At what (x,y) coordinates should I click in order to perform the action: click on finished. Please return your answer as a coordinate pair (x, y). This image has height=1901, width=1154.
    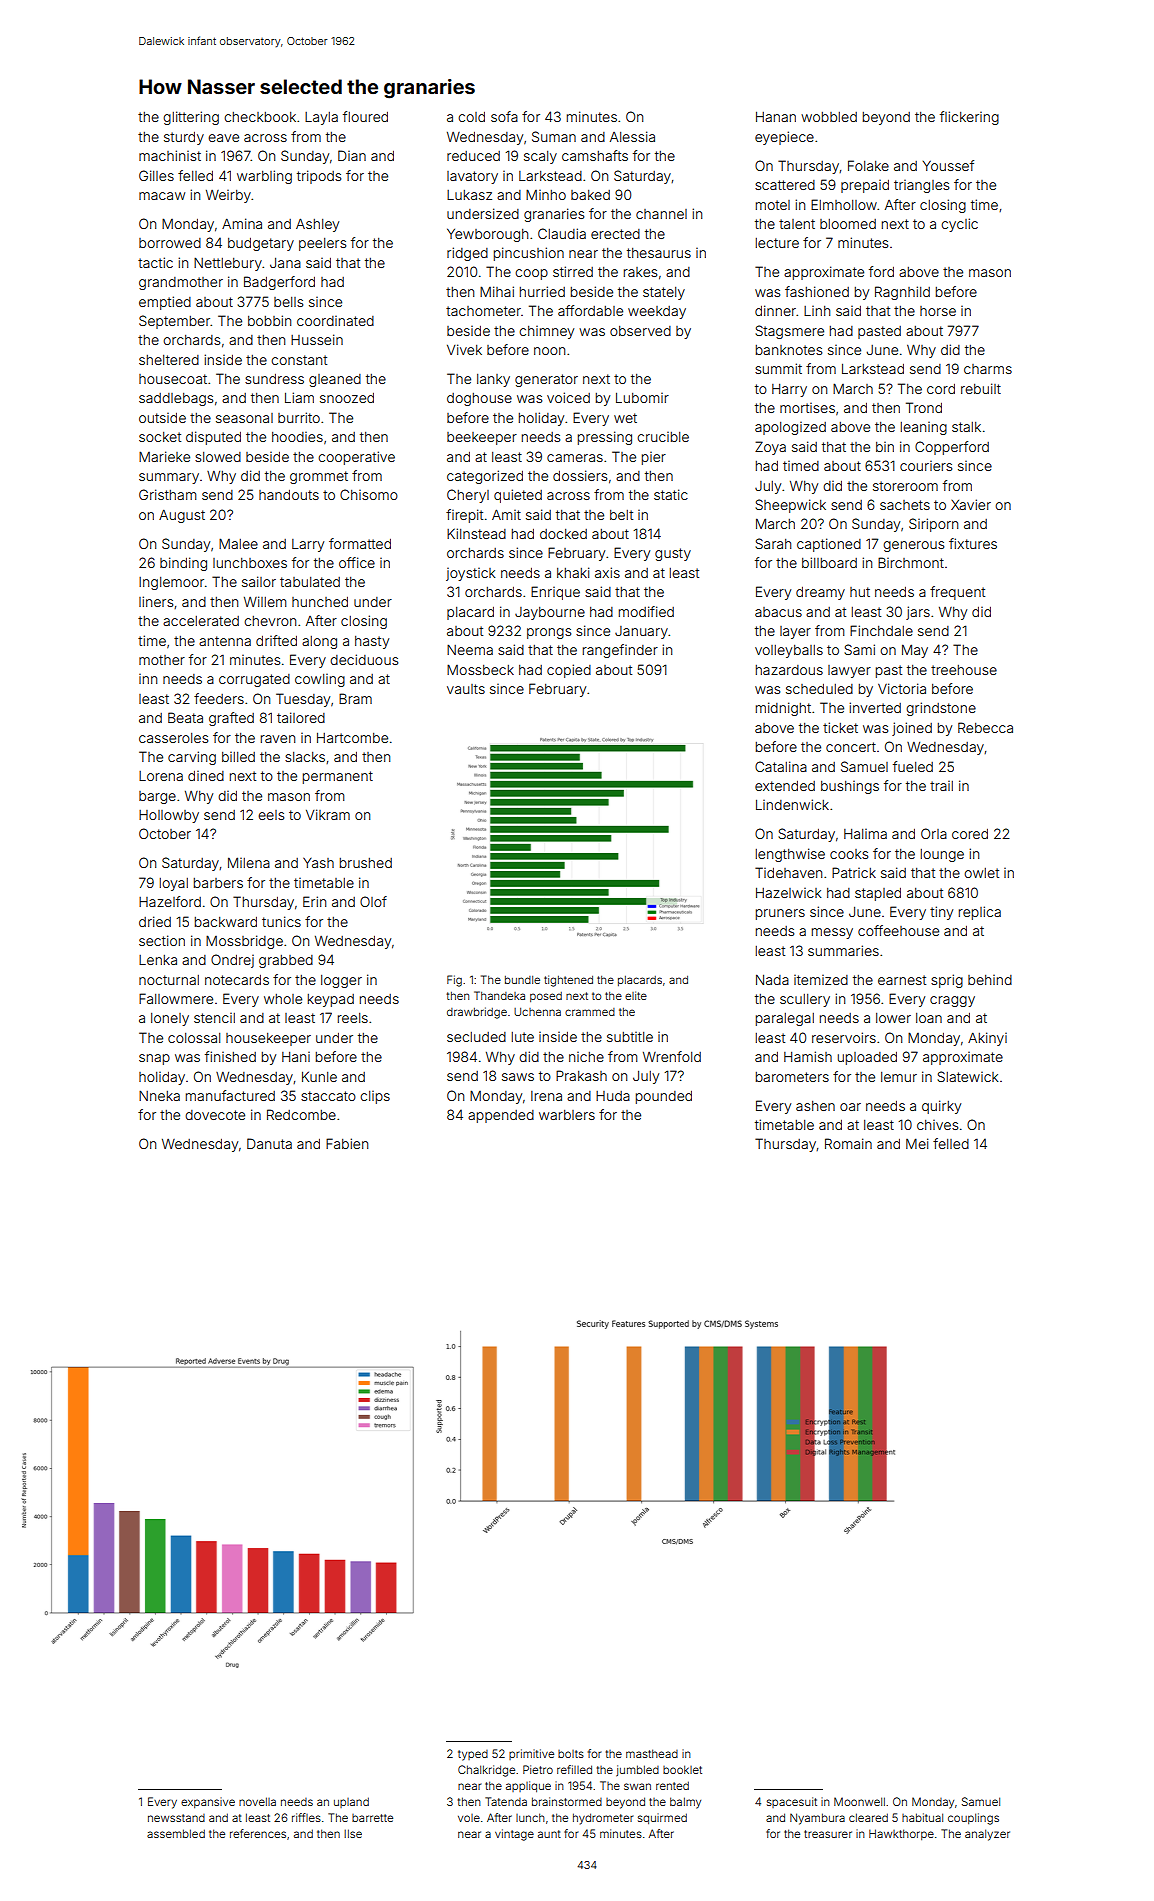
    Looking at the image, I should click on (230, 1056).
